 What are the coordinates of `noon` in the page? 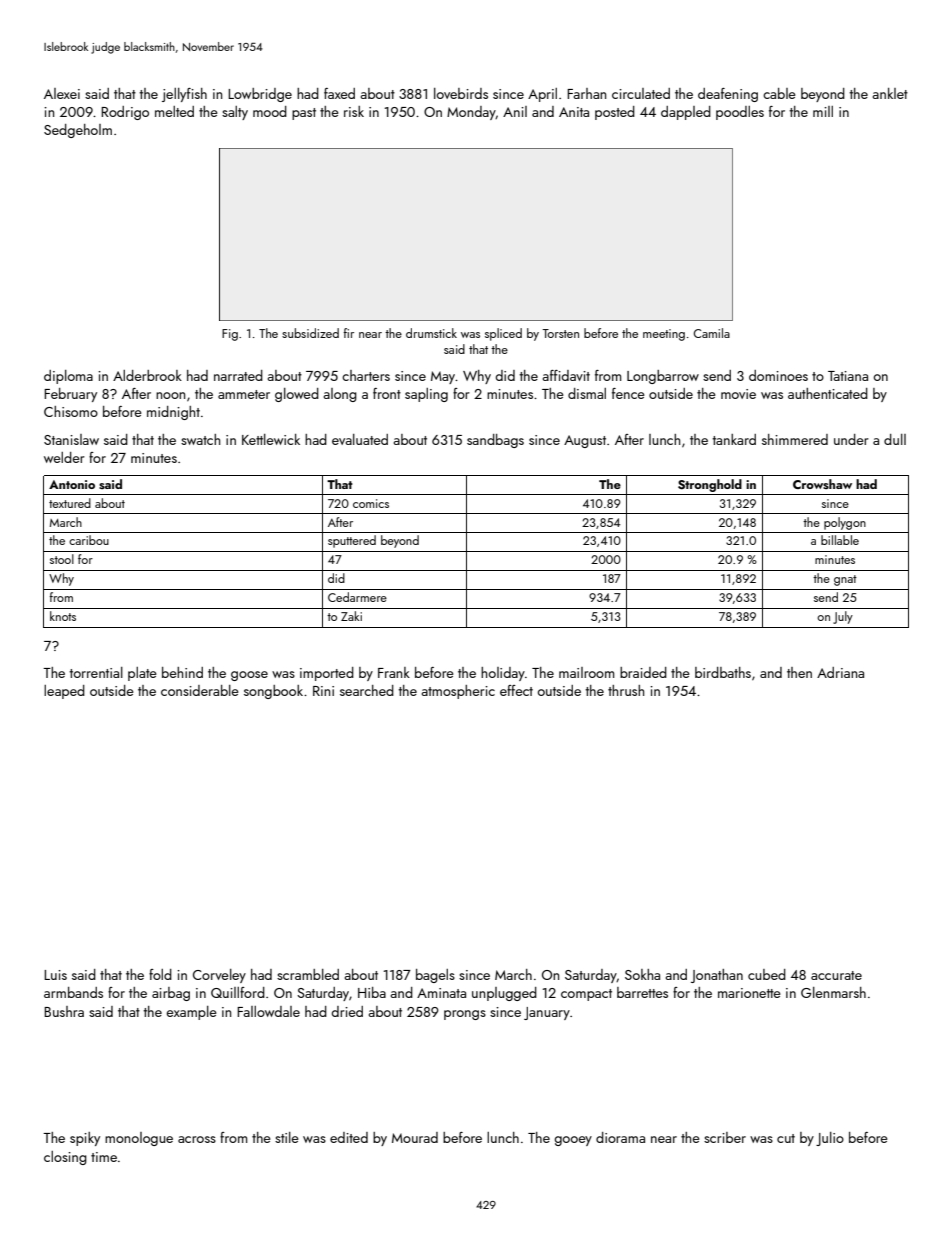 It's located at (170, 395).
